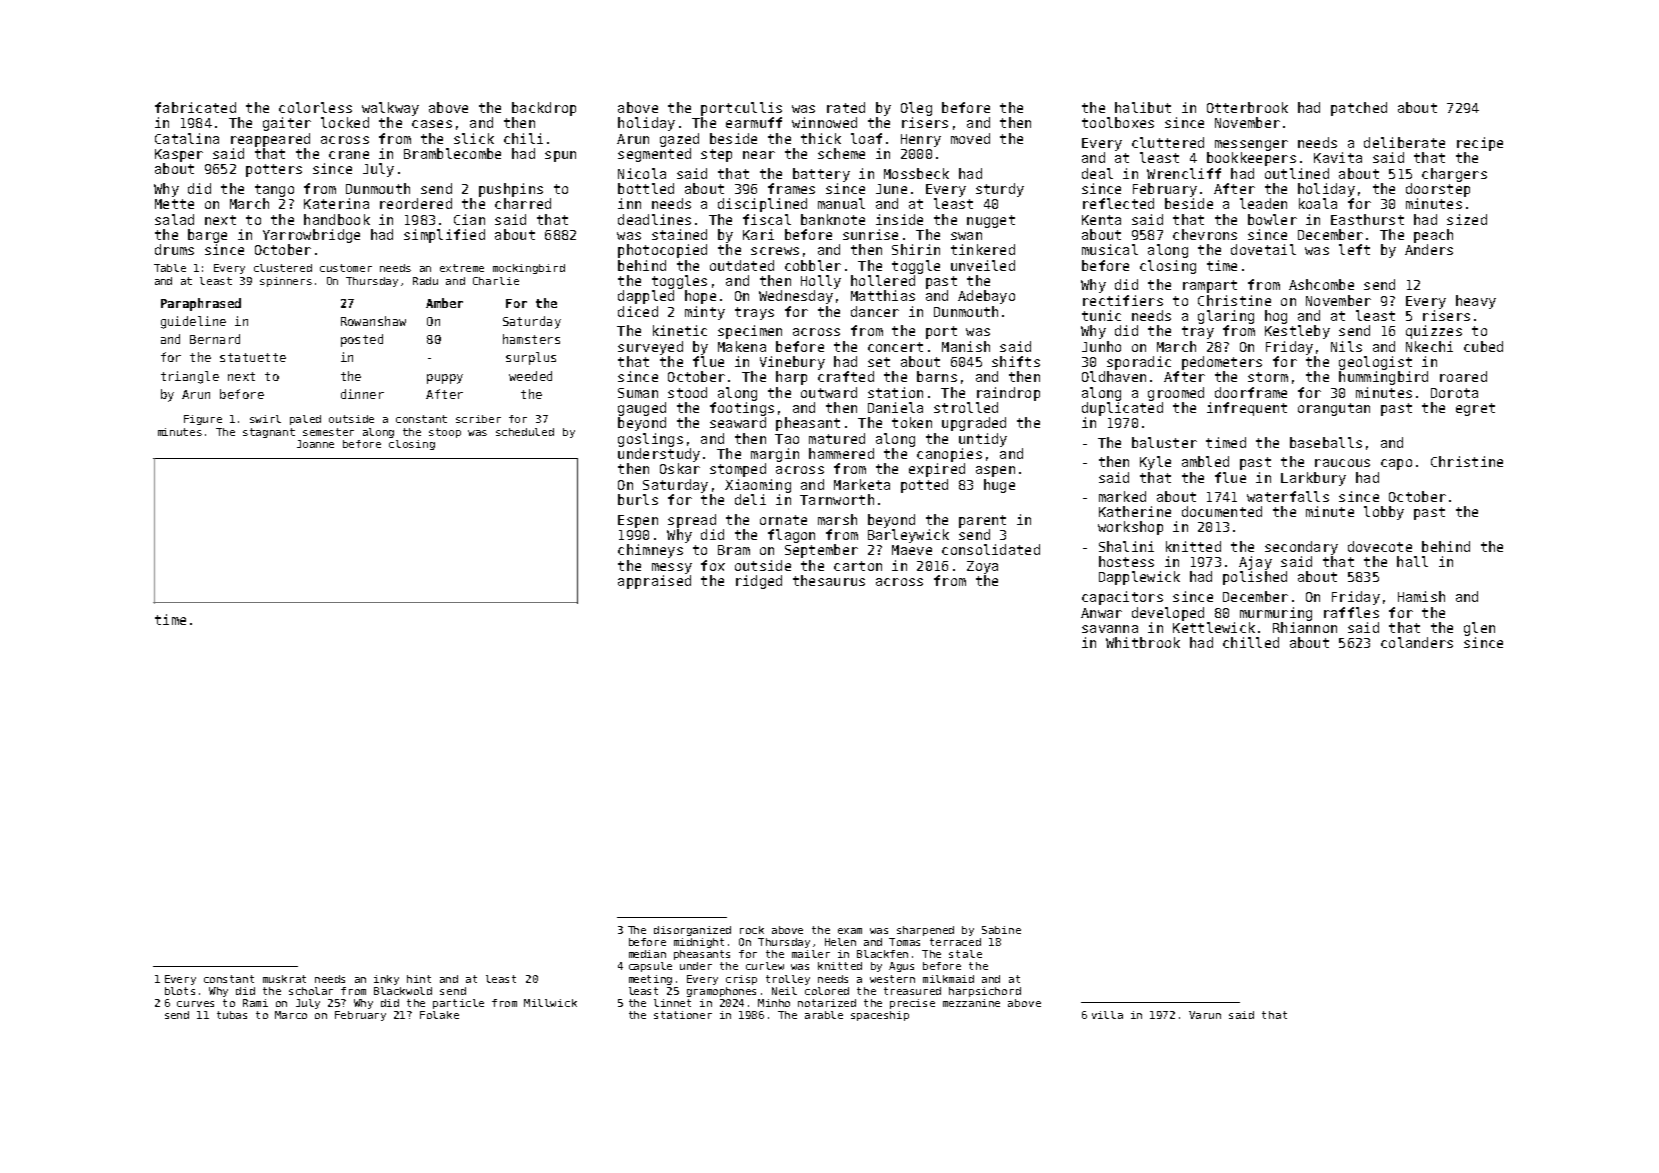  What do you see at coordinates (1001, 930) in the document?
I see `Sabine` at bounding box center [1001, 930].
